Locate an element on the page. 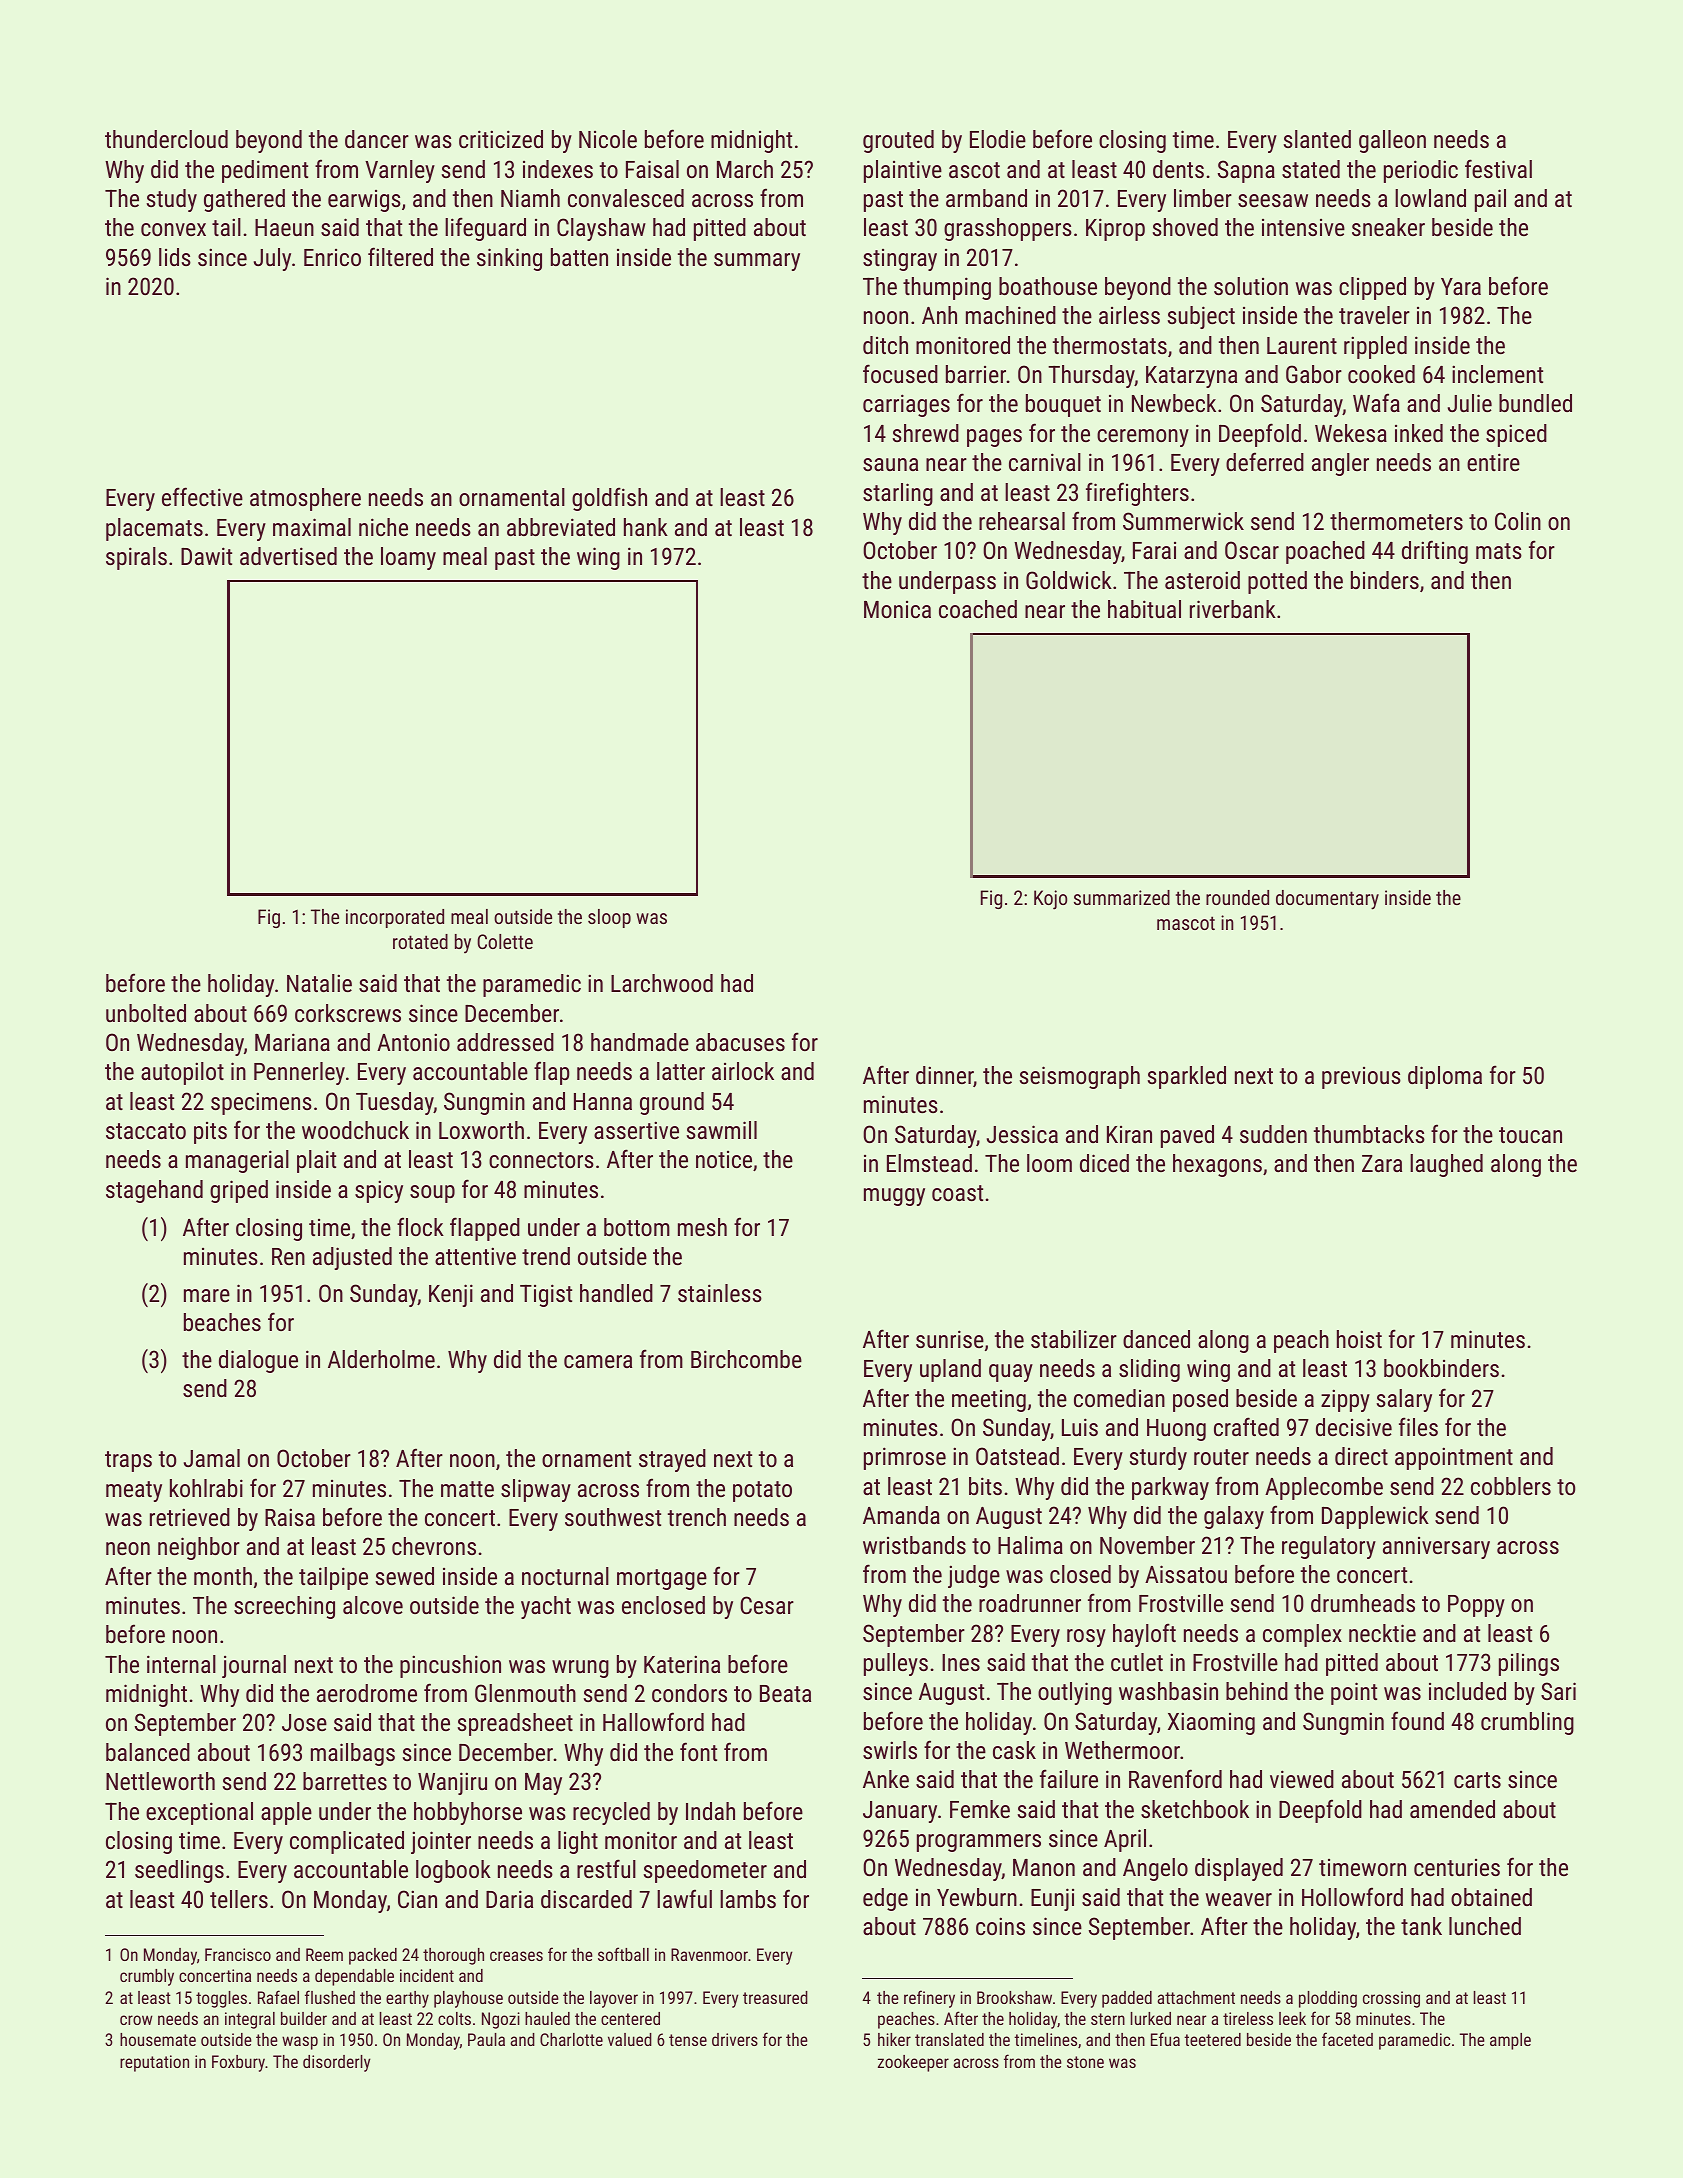 The width and height of the page is (1683, 2178). asteroid is located at coordinates (1202, 580).
